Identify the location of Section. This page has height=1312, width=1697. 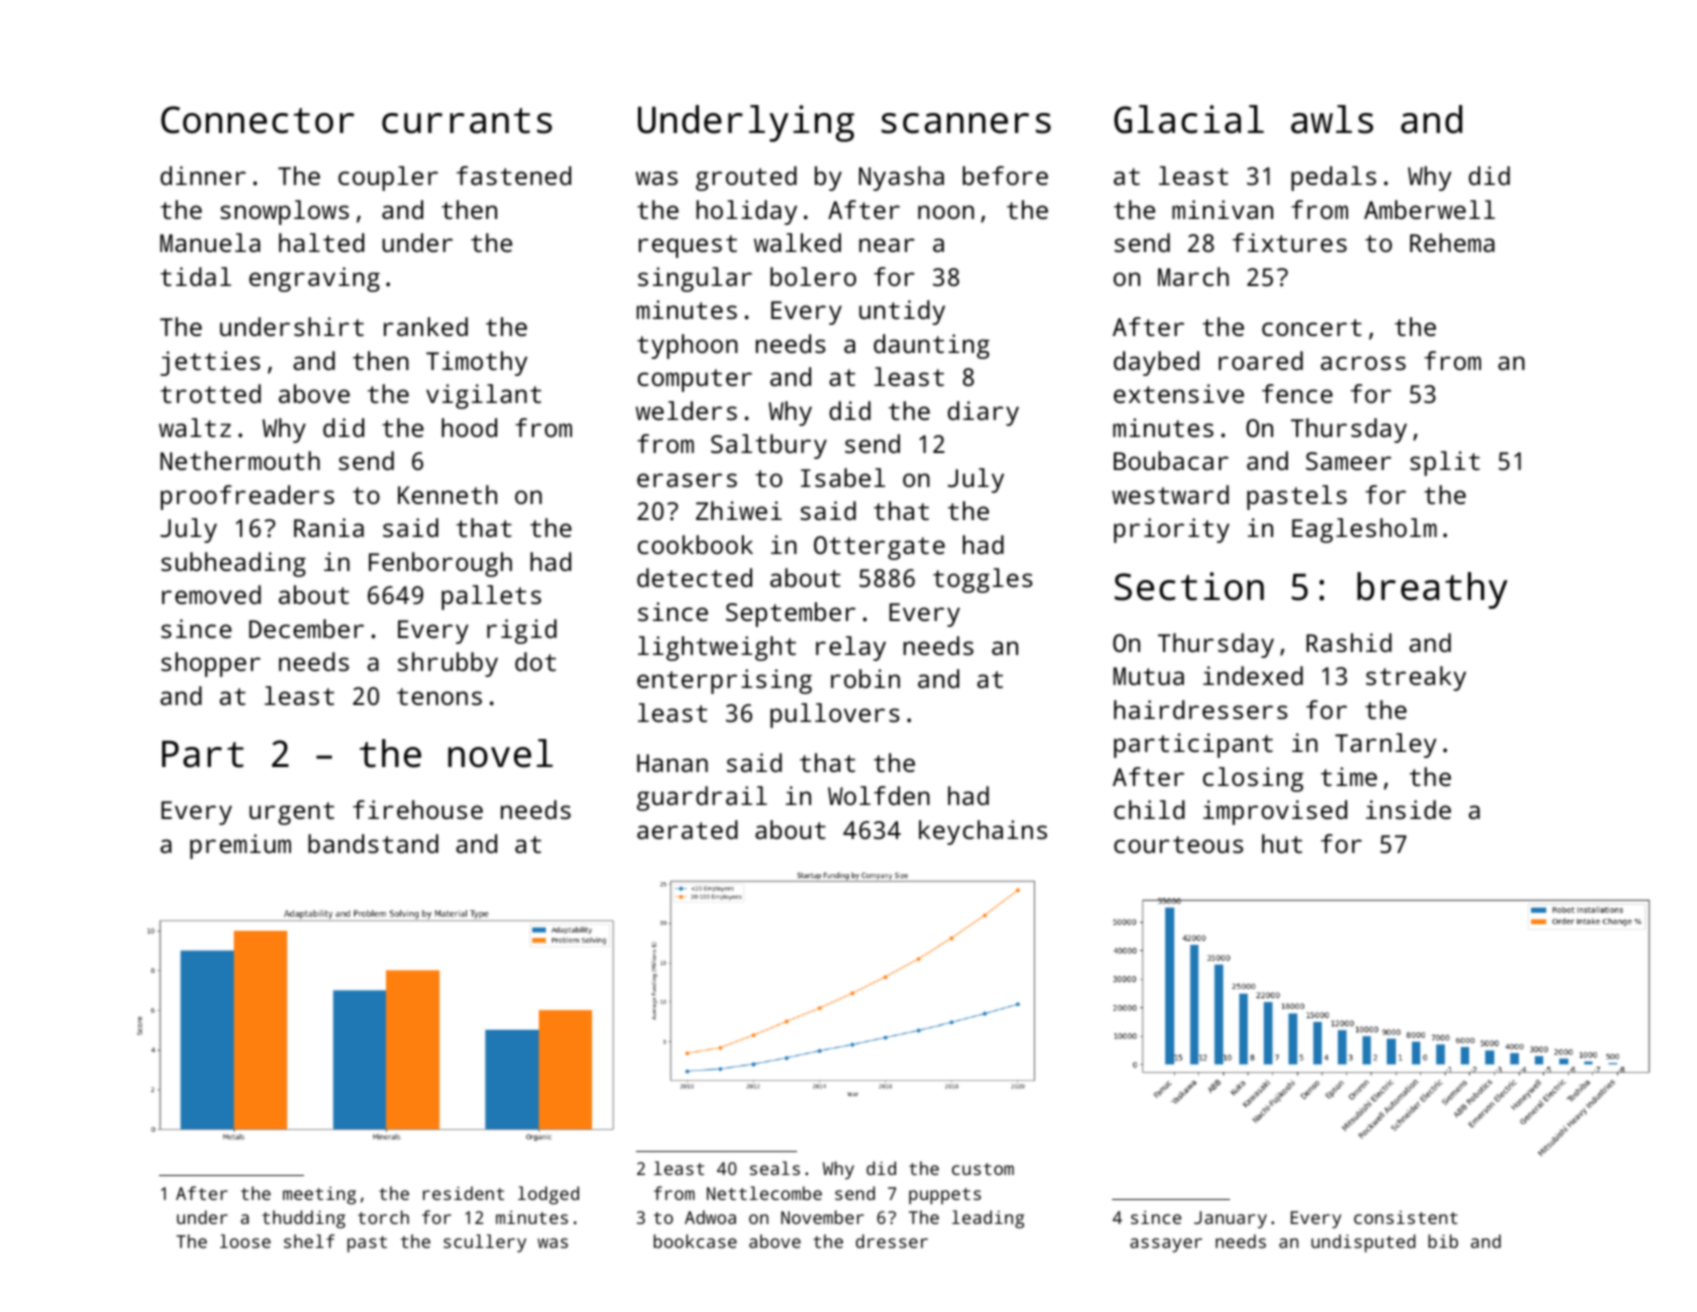
(1189, 586).
